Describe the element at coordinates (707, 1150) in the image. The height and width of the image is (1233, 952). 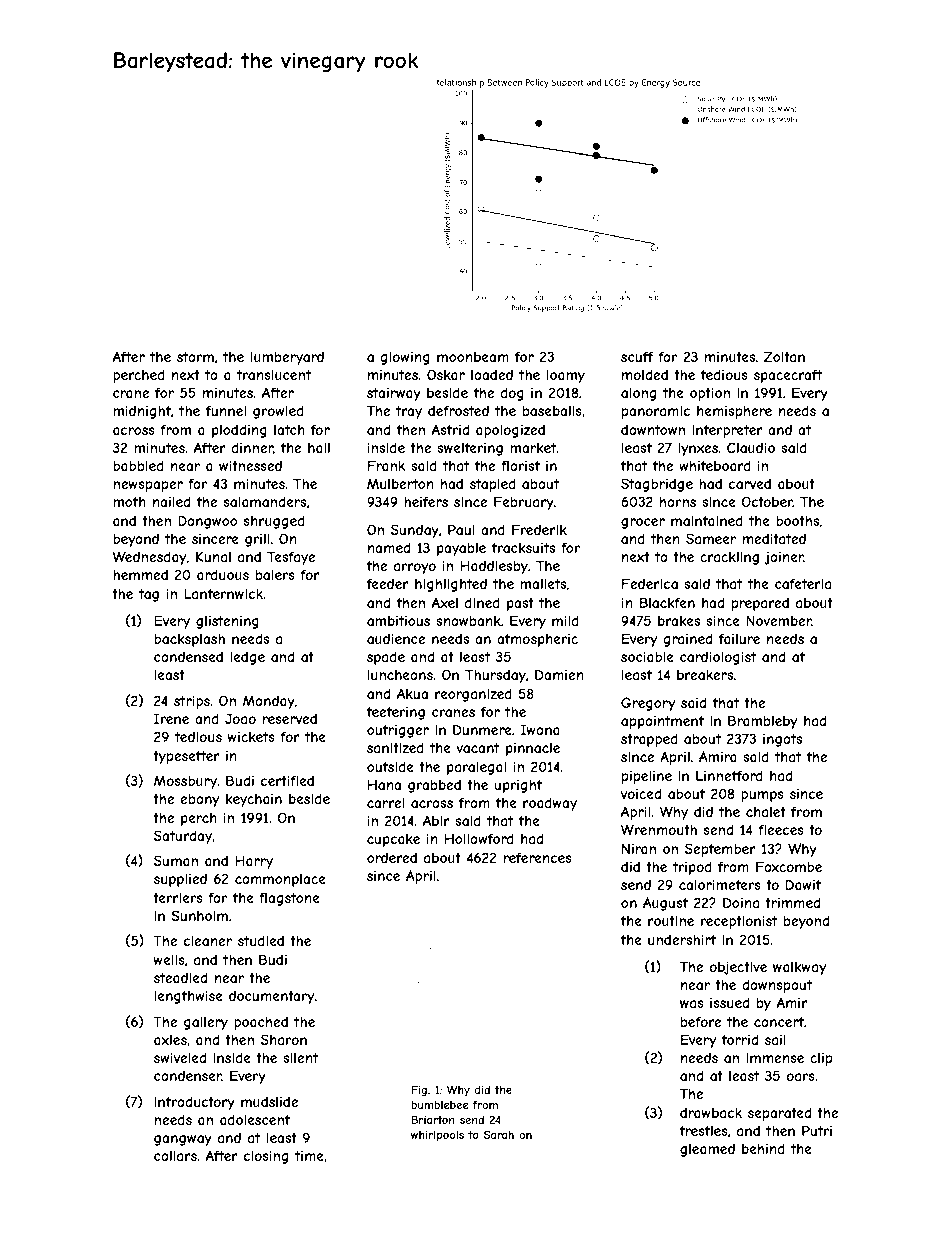
I see `gleamed` at that location.
